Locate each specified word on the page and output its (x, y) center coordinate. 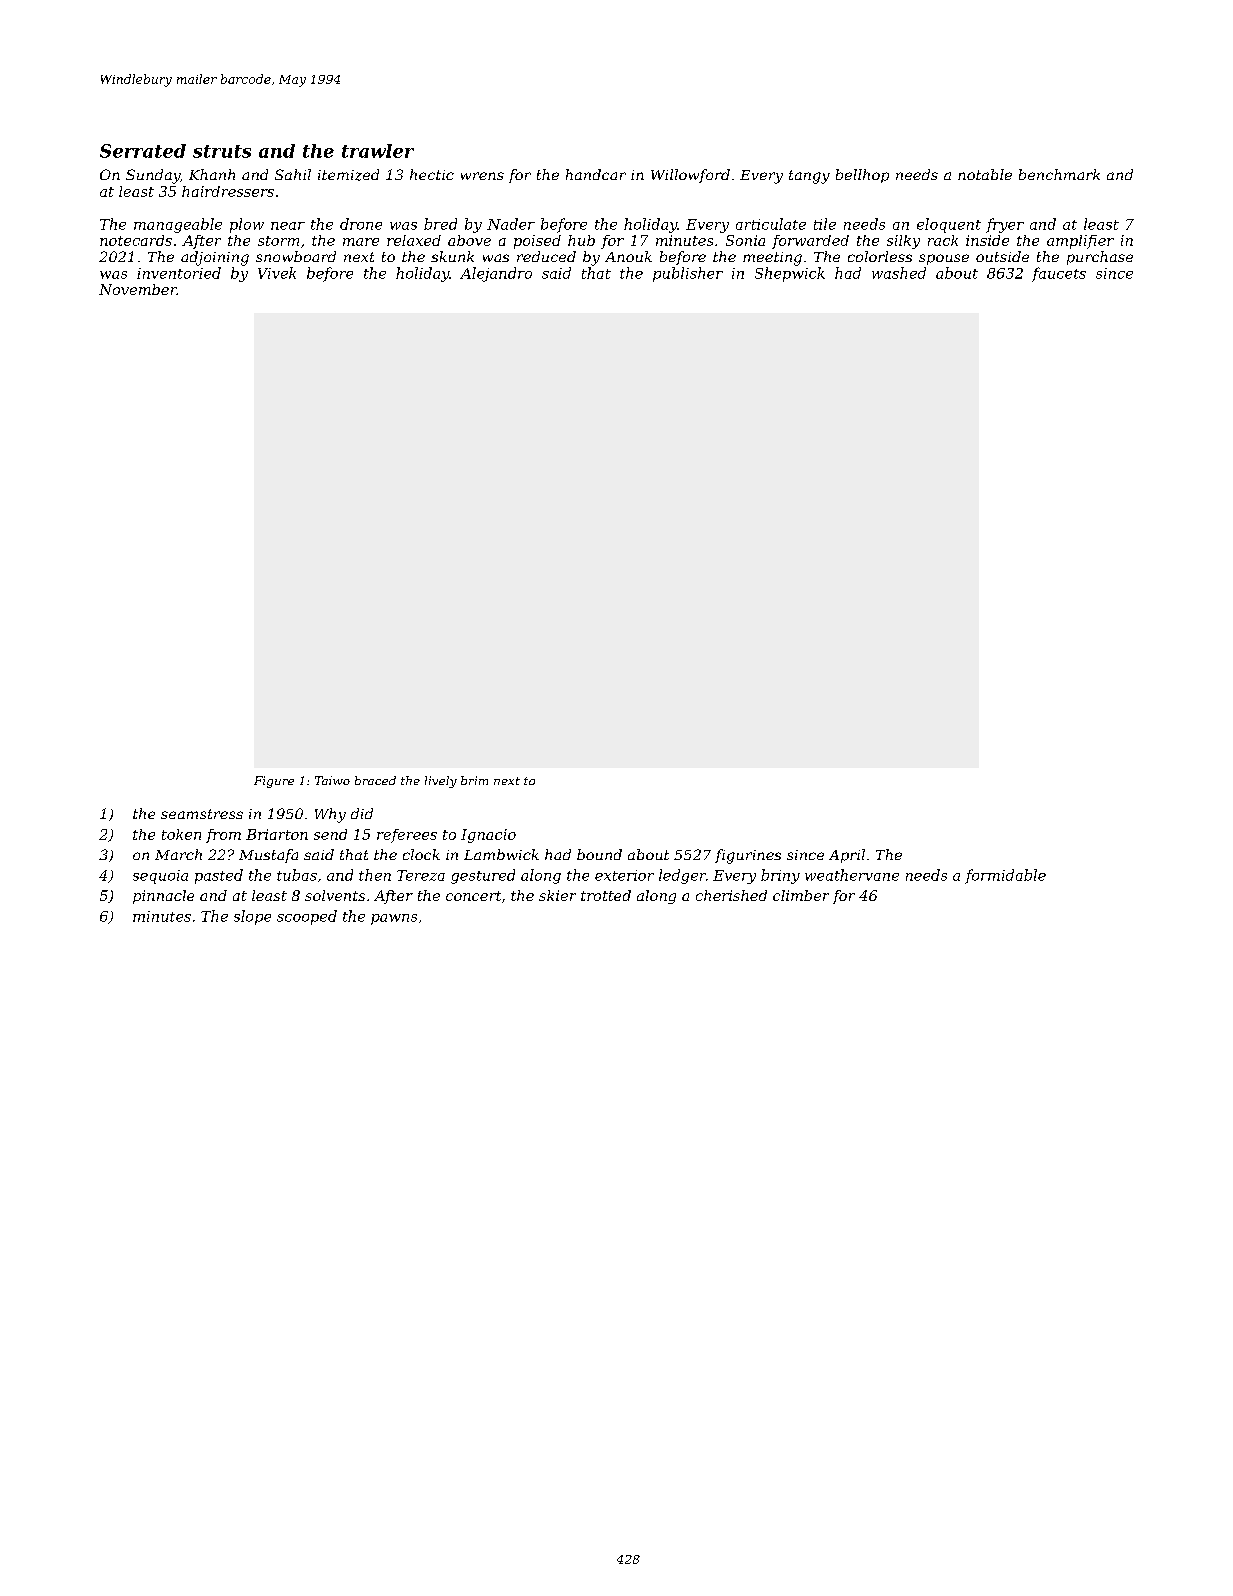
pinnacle (163, 897)
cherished (731, 895)
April (847, 856)
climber (801, 895)
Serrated (143, 151)
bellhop (862, 176)
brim (474, 780)
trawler (378, 151)
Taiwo (332, 780)
